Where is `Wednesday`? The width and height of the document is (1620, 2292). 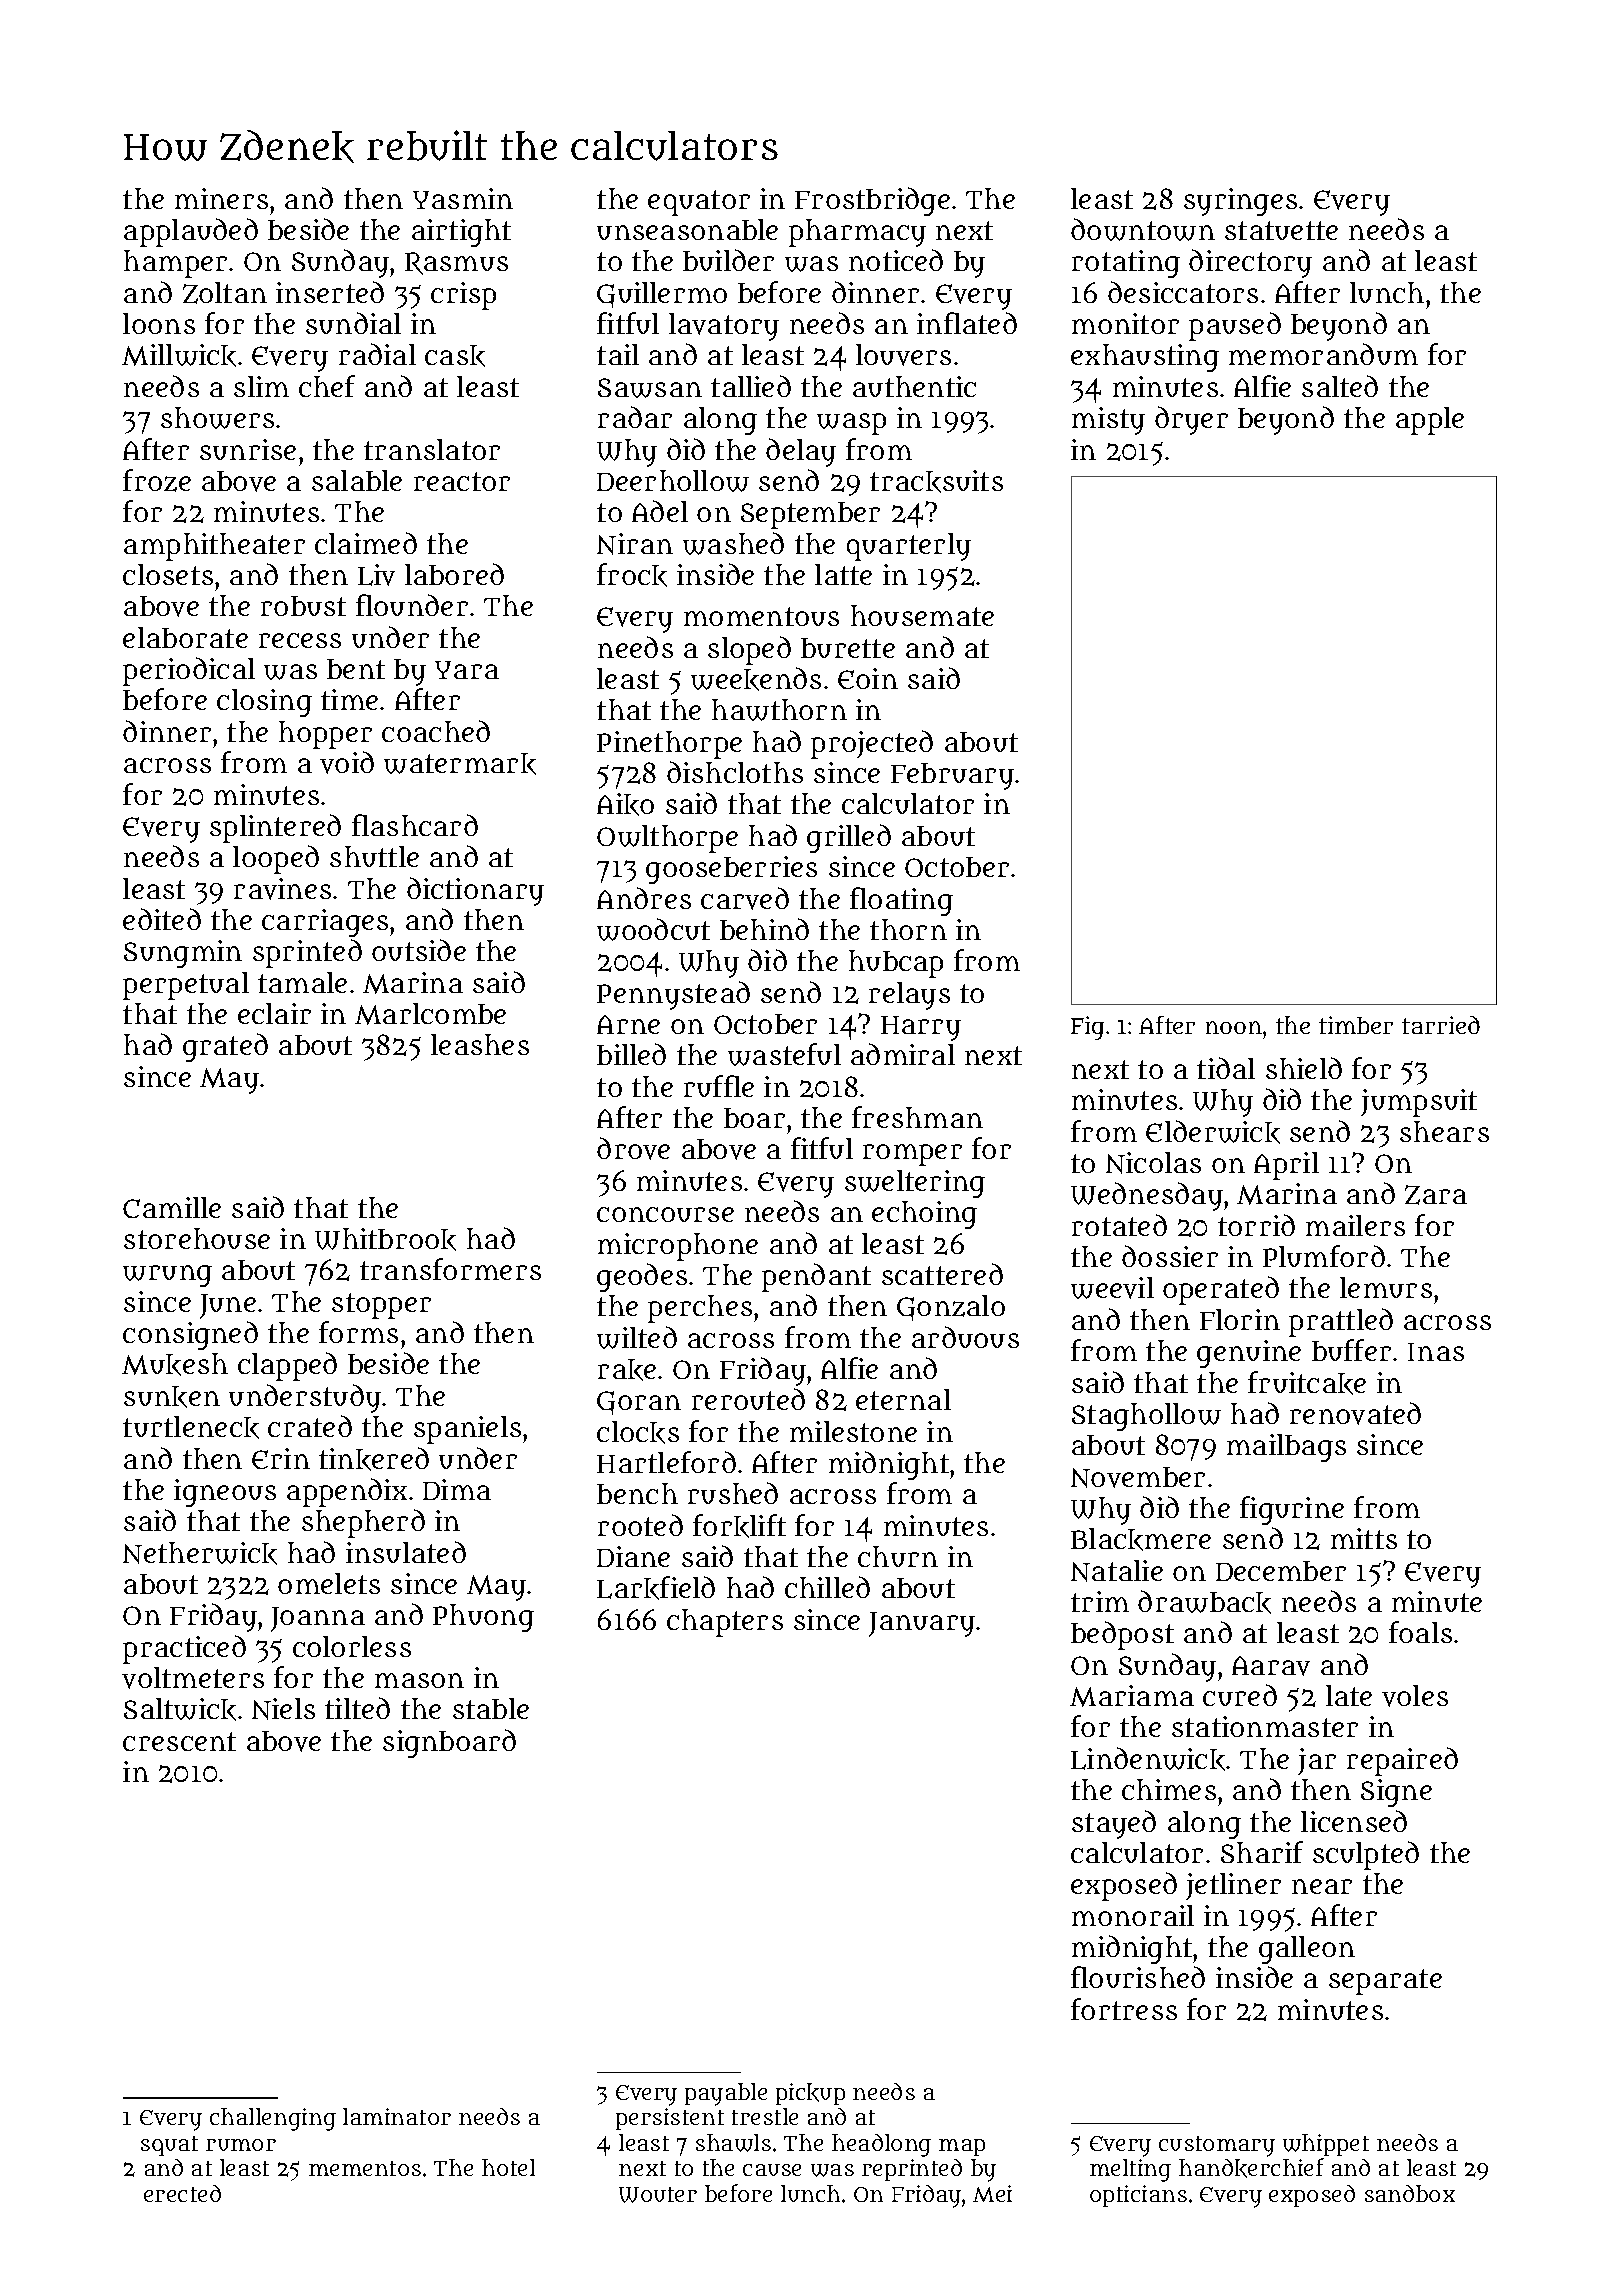 Wednesday is located at coordinates (1147, 1196).
